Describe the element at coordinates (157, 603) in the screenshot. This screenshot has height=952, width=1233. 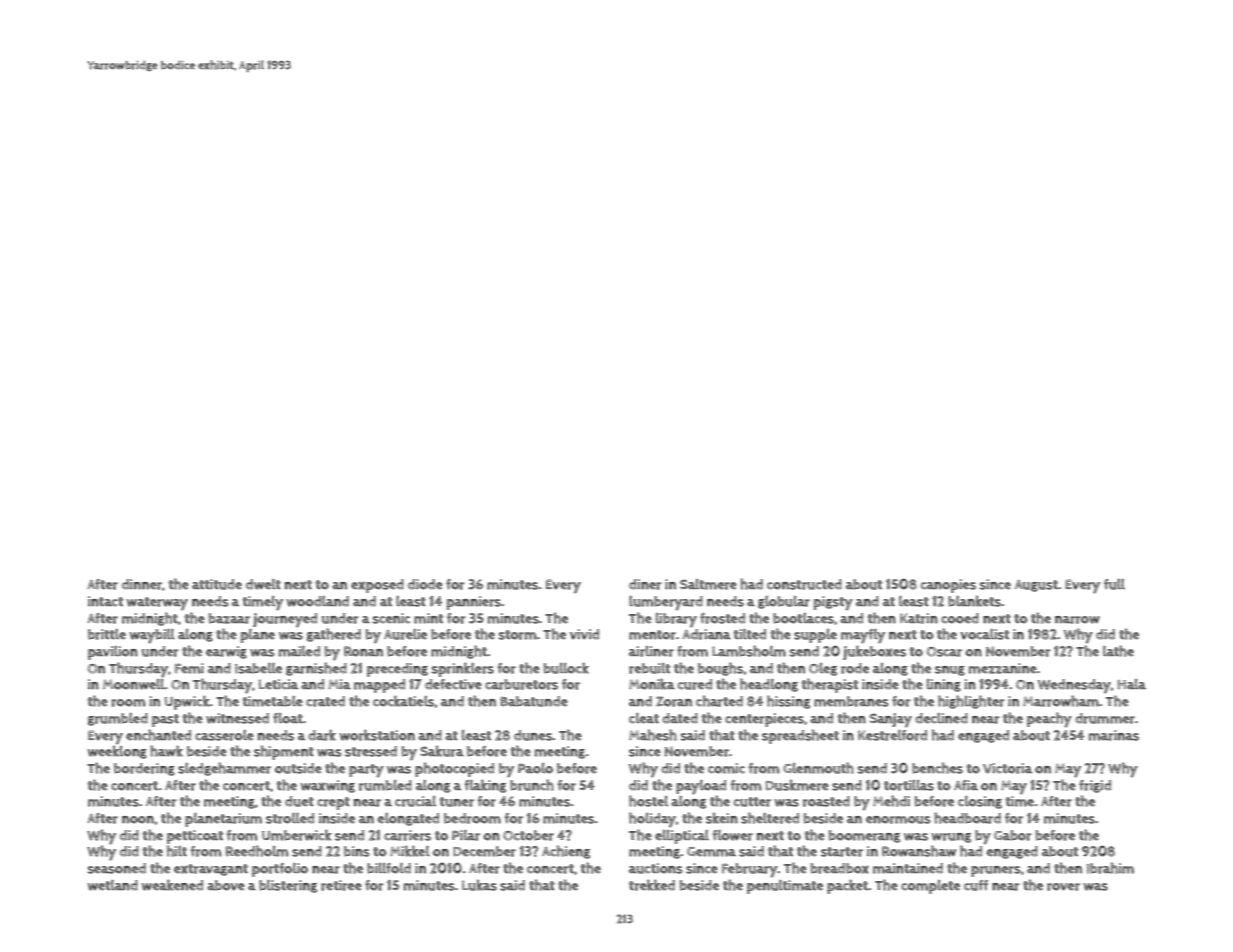
I see `waterway` at that location.
